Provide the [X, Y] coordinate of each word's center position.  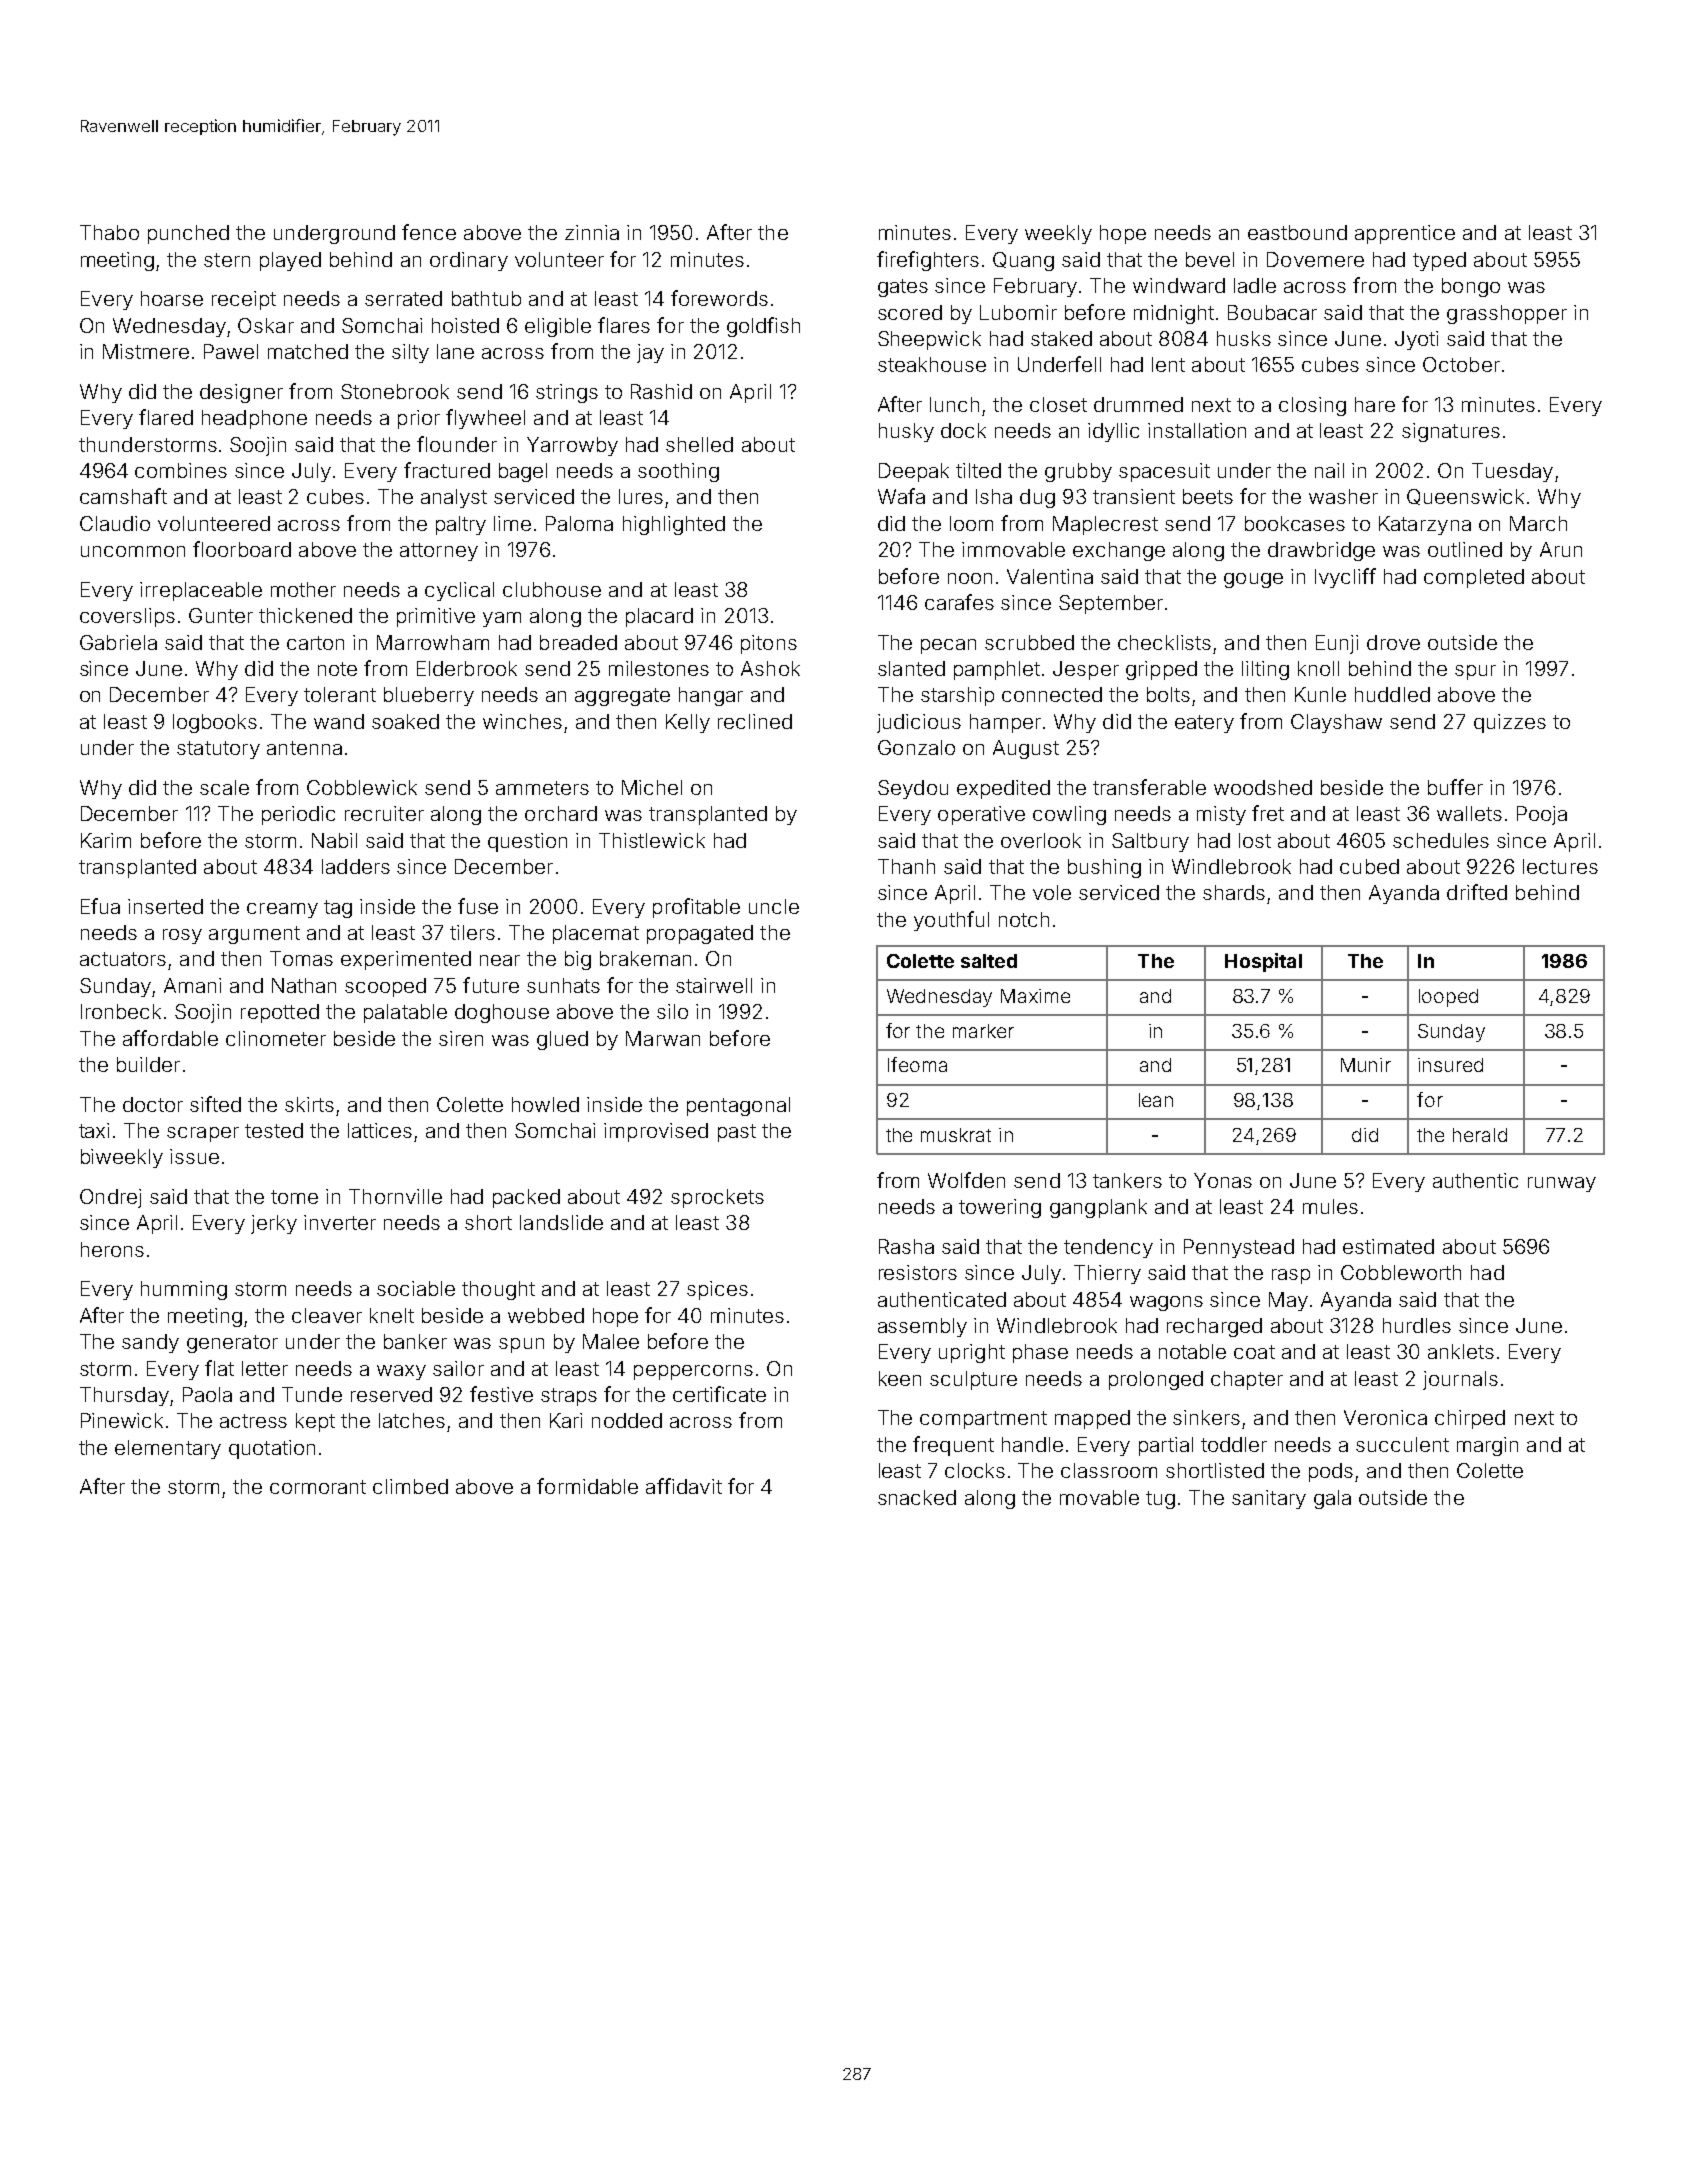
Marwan [663, 1038]
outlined [1465, 549]
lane [455, 351]
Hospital [1263, 962]
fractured [447, 470]
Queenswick [1465, 497]
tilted [978, 470]
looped [1448, 998]
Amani [192, 985]
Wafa [901, 496]
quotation [272, 1449]
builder [148, 1064]
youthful [951, 921]
